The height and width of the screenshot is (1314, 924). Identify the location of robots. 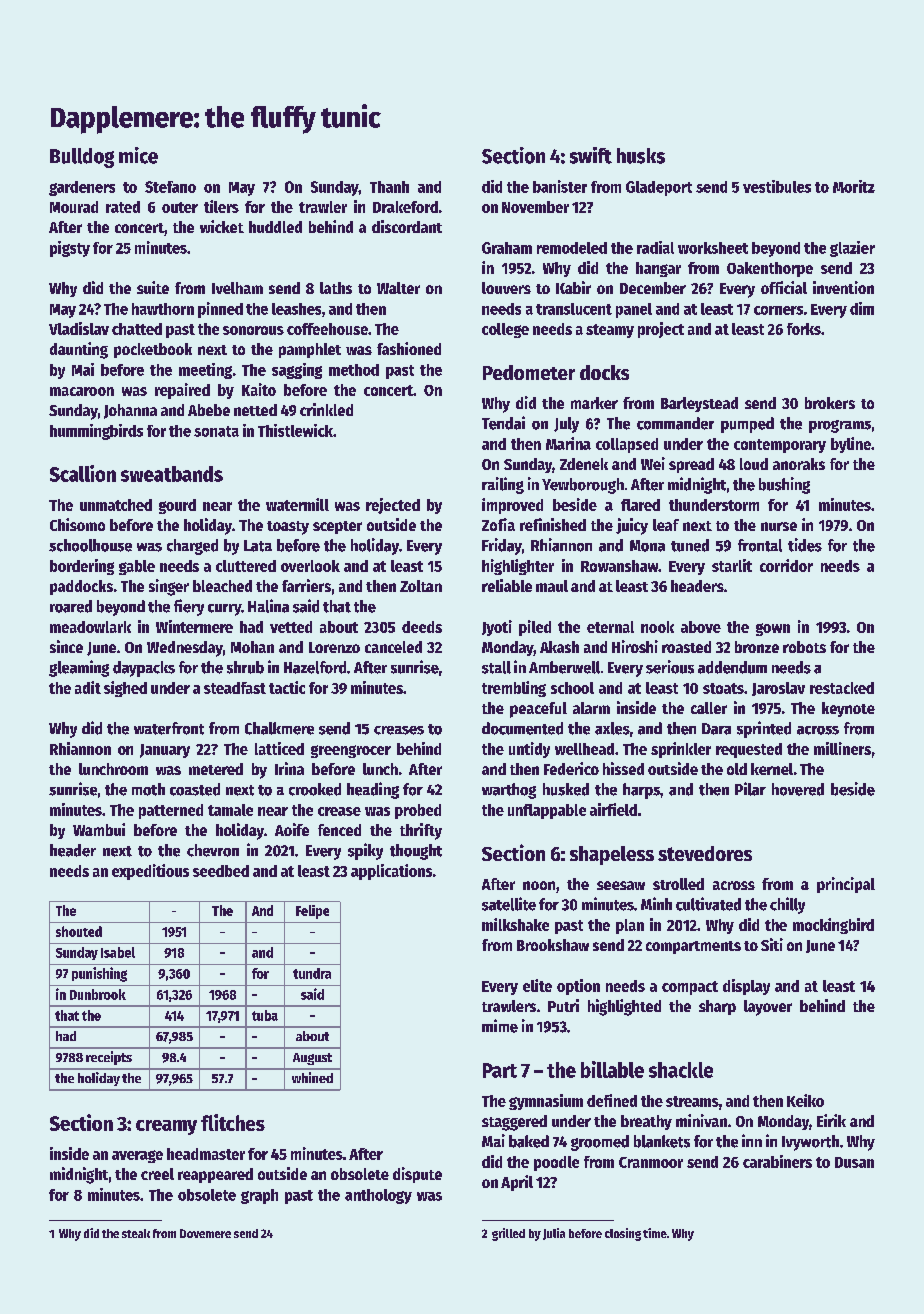
(804, 647).
